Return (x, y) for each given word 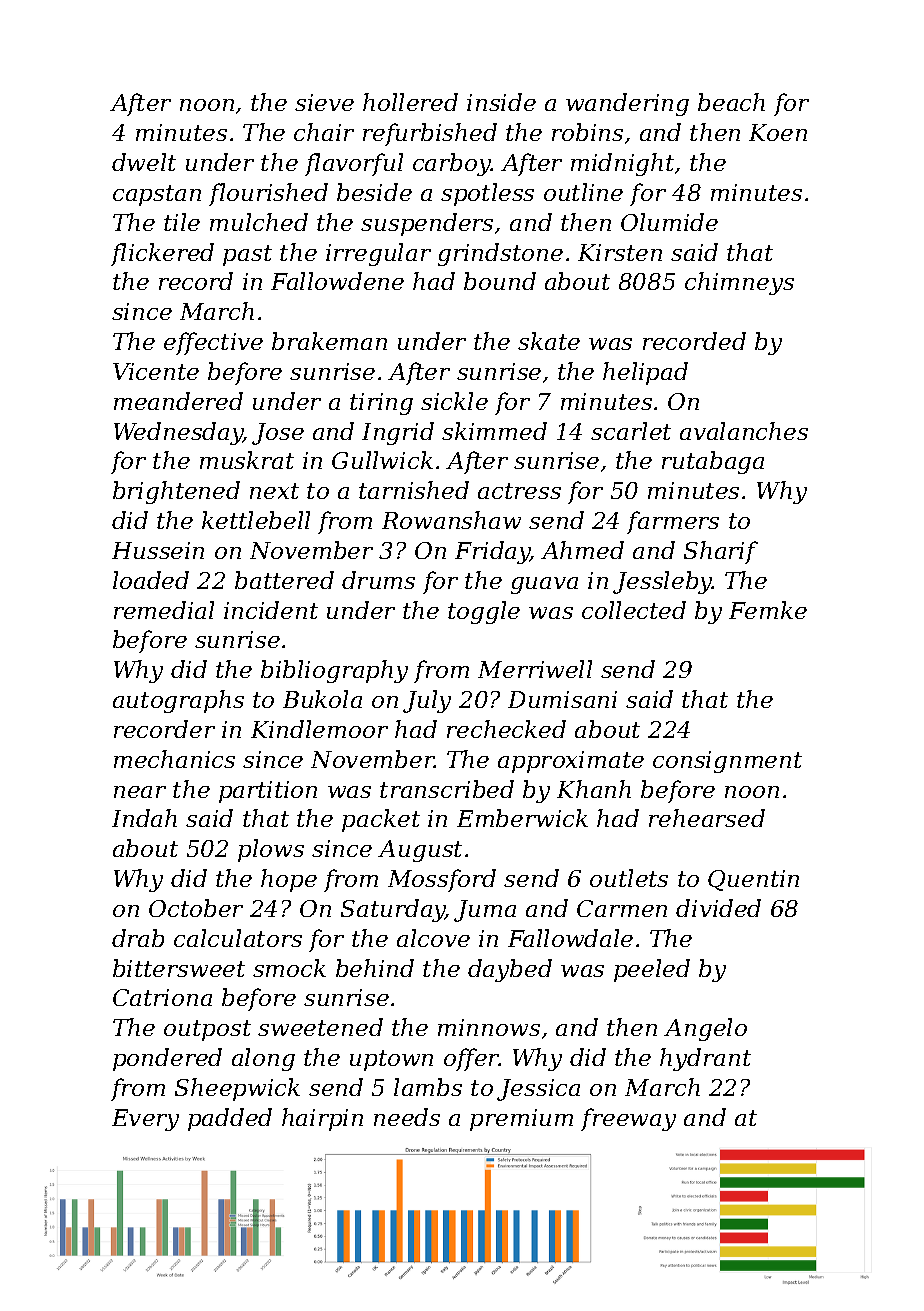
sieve (324, 102)
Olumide (669, 222)
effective (213, 343)
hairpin (322, 1119)
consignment (727, 762)
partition (268, 792)
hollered (410, 102)
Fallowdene (337, 281)
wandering (627, 104)
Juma (485, 911)
